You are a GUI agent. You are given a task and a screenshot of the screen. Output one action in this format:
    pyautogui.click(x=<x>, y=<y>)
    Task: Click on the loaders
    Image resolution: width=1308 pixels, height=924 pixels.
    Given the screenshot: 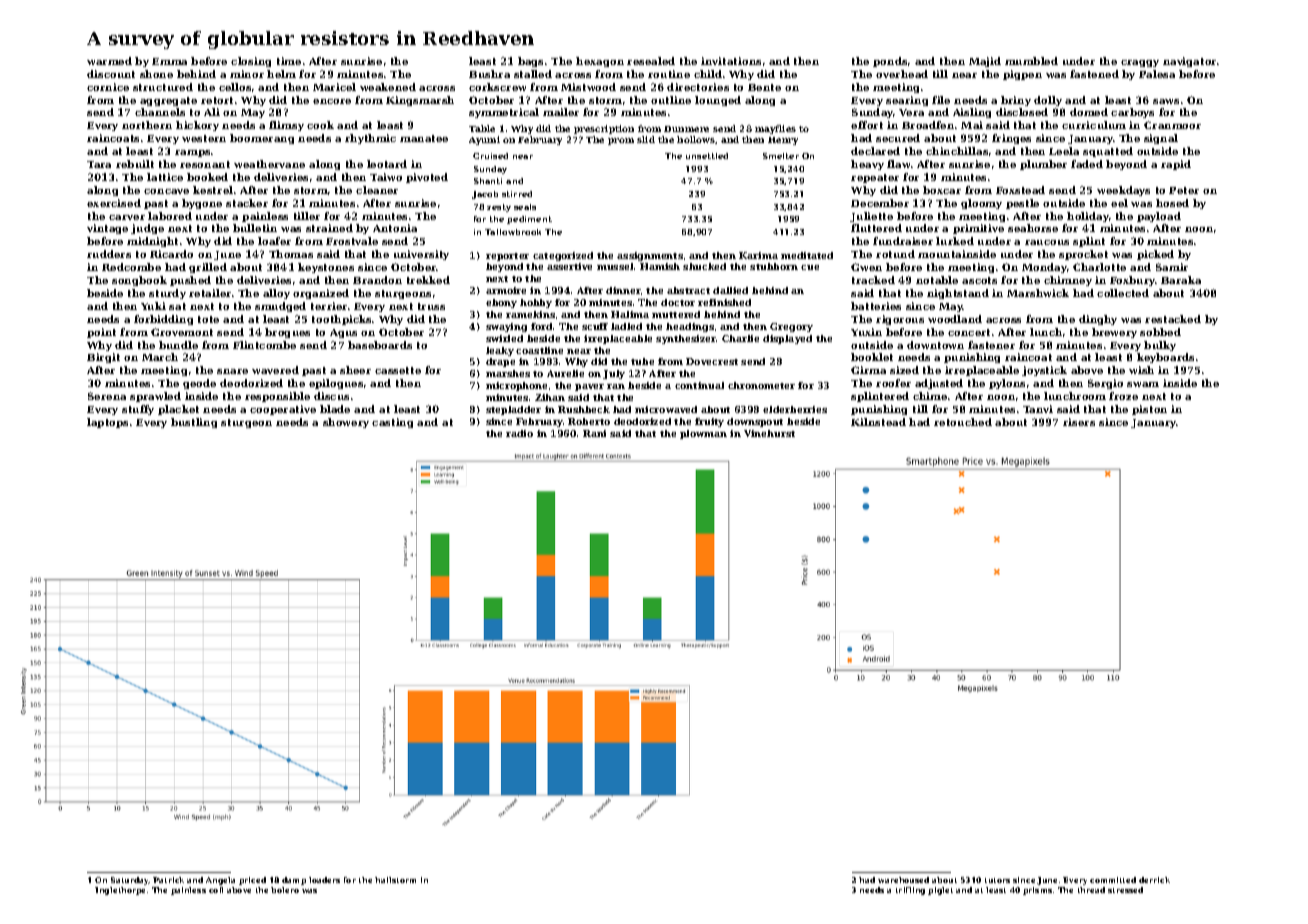 What is the action you would take?
    pyautogui.click(x=324, y=880)
